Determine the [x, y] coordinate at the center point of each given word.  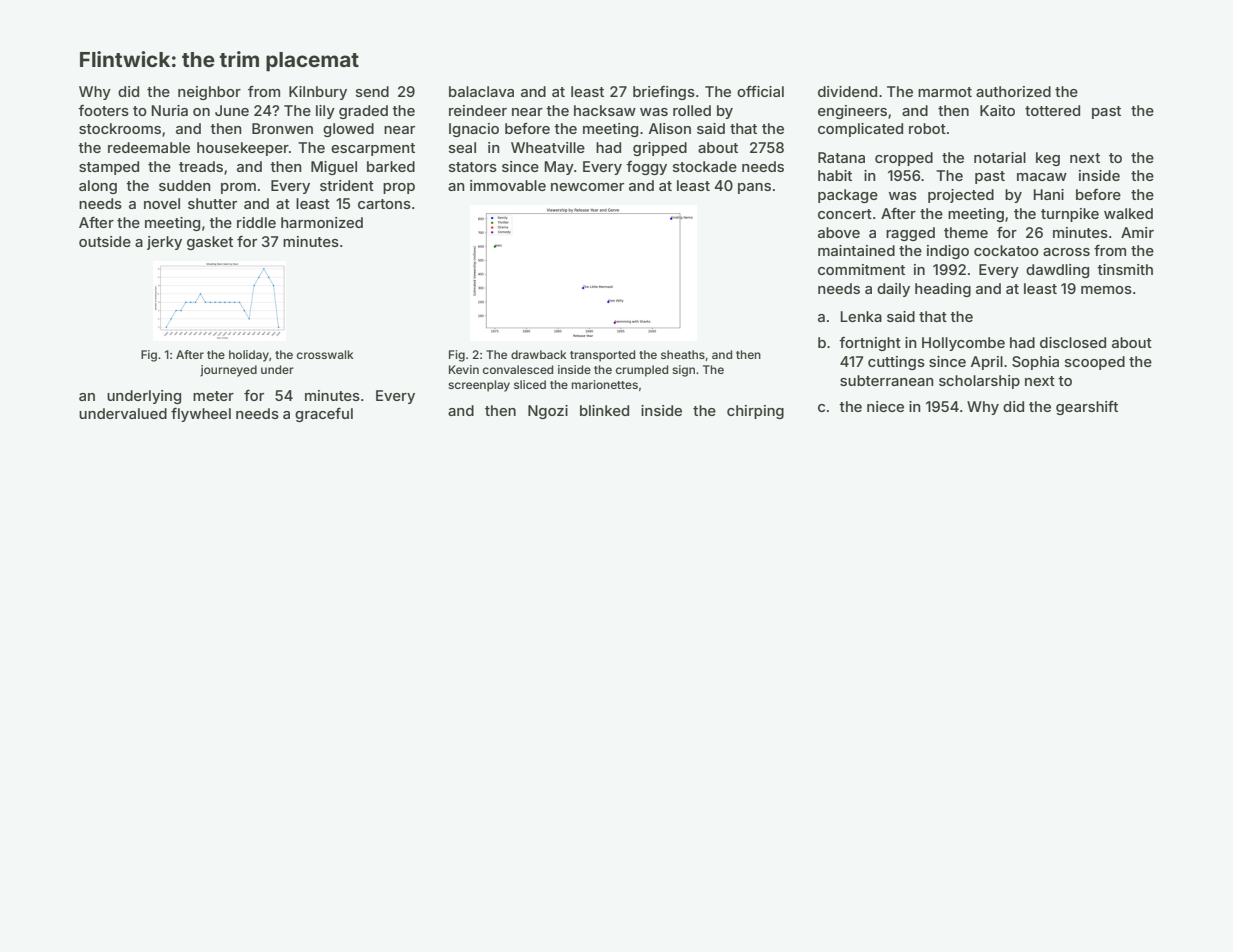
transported [602, 356]
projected [961, 196]
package [848, 196]
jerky [164, 243]
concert [845, 214]
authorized [1013, 91]
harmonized [322, 222]
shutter [212, 203]
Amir [1137, 232]
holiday [249, 356]
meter [213, 396]
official [760, 91]
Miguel [334, 168]
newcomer [587, 187]
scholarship [979, 382]
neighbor [209, 93]
